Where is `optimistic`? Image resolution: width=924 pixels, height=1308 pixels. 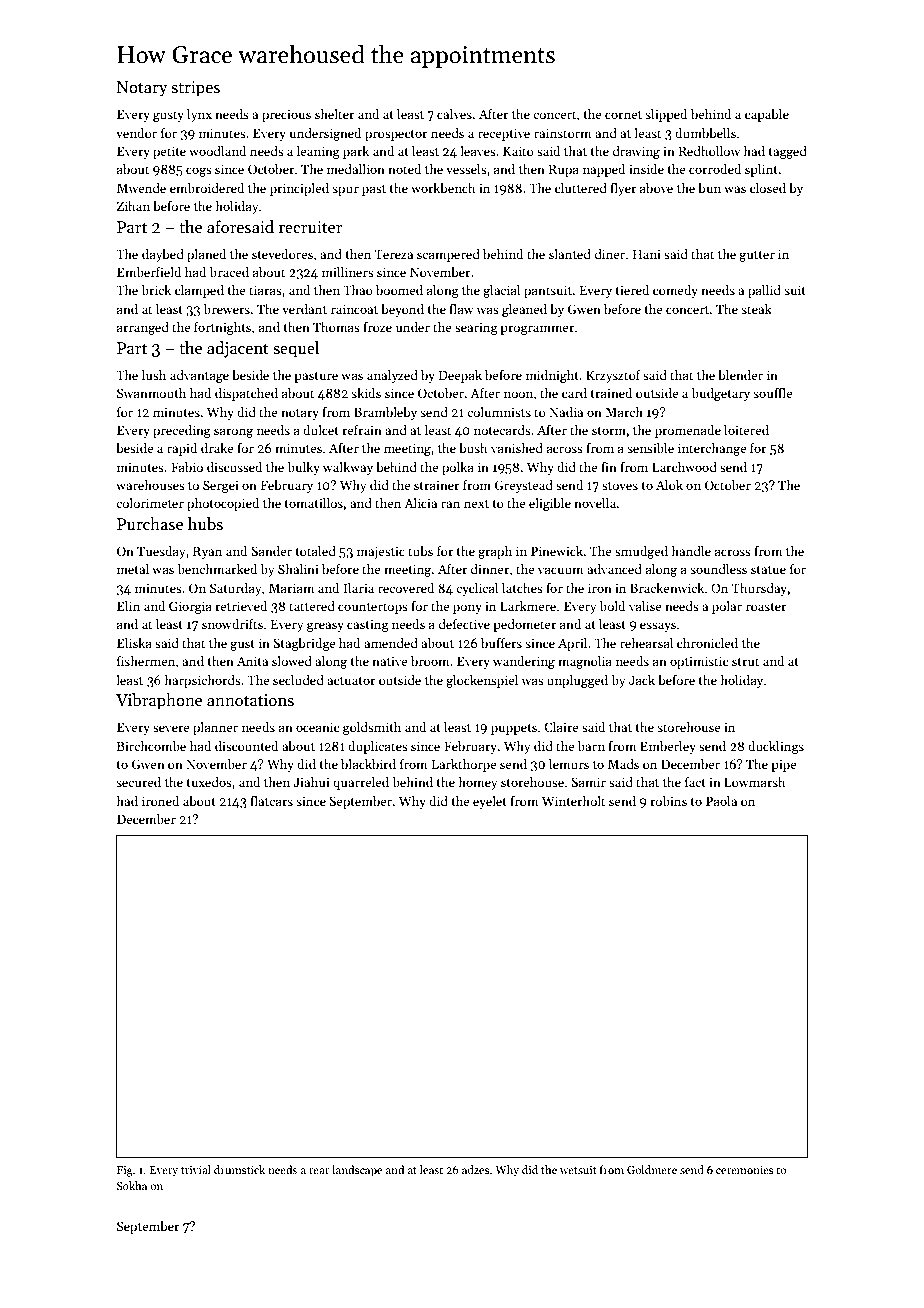
optimistic is located at coordinates (699, 662).
